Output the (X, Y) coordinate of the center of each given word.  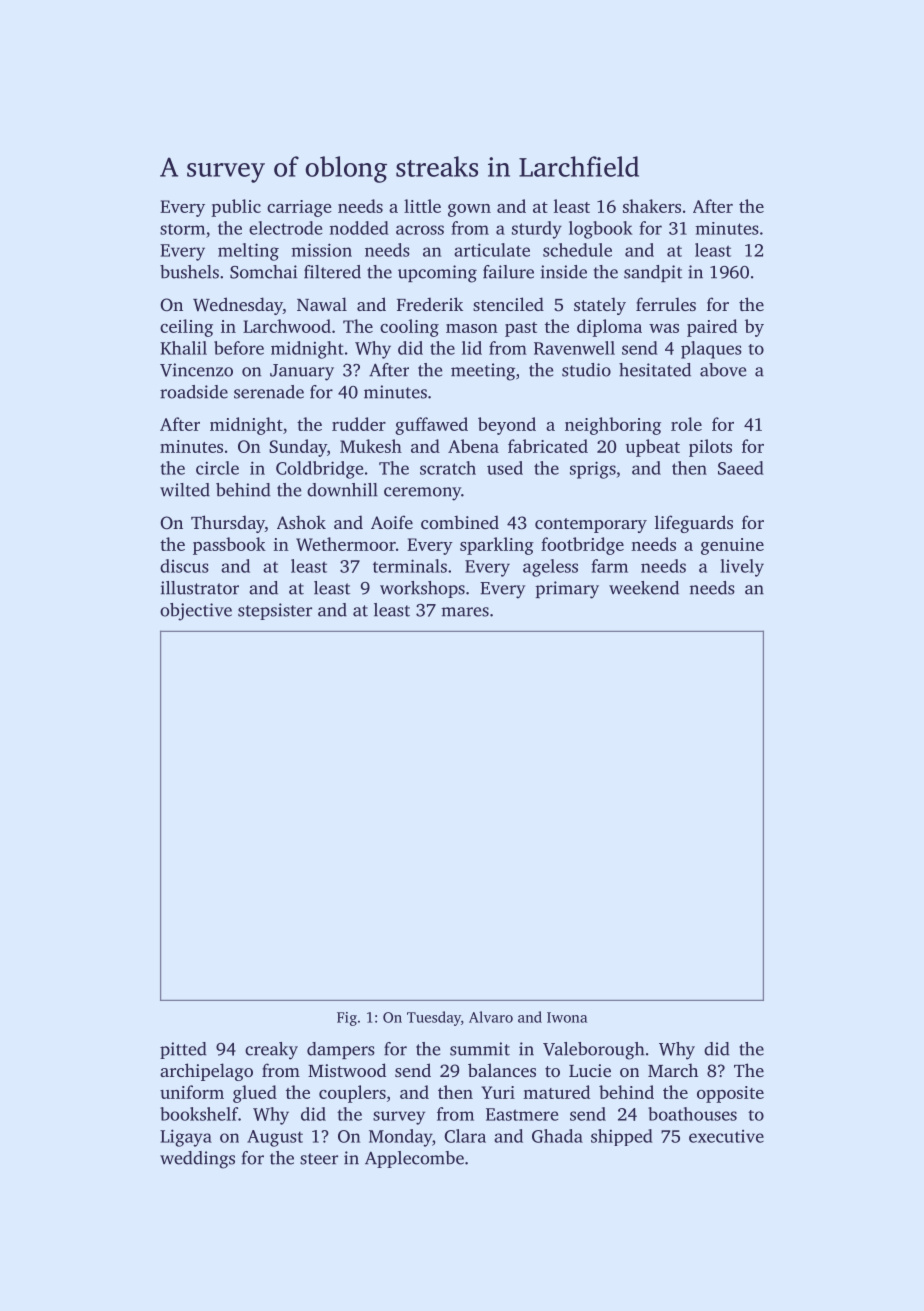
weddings (197, 1160)
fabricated (548, 446)
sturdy (537, 230)
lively (742, 568)
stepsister (275, 611)
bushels (189, 272)
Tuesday (434, 1018)
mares (465, 612)
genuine (732, 546)
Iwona (567, 1017)
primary (567, 590)
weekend (644, 588)
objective (196, 612)
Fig (347, 1019)
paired (712, 328)
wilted (185, 490)
